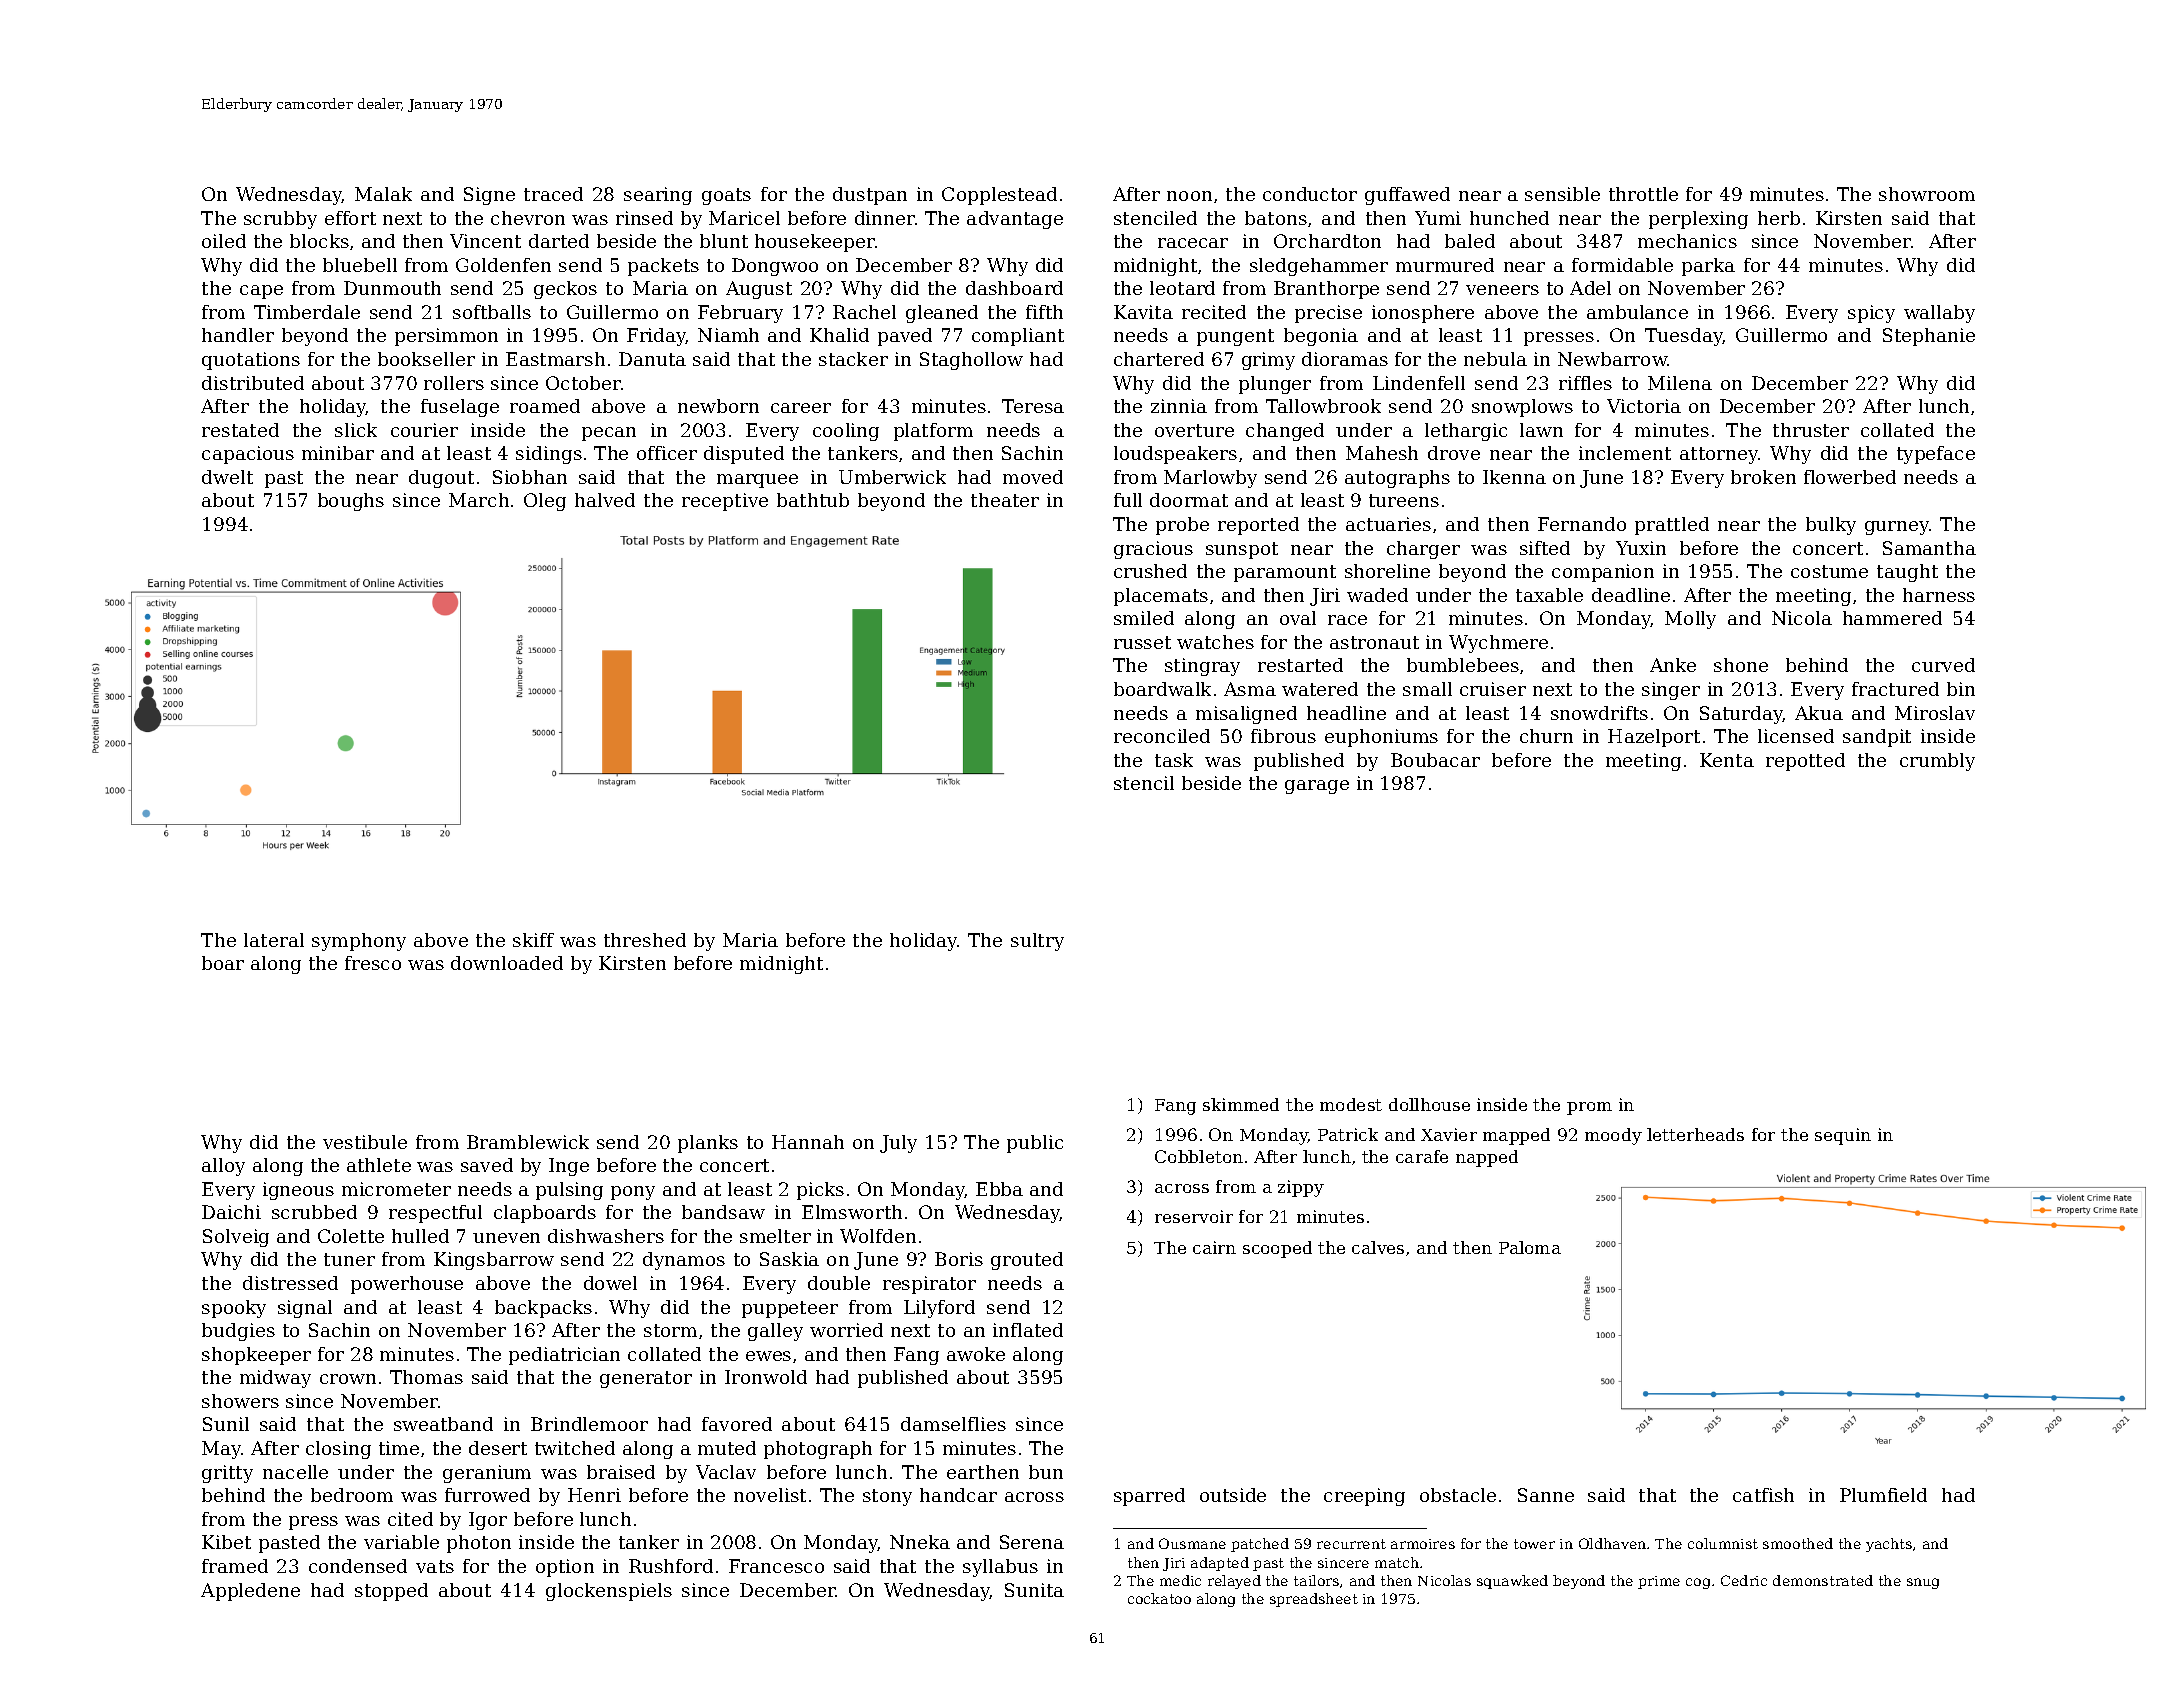 Image resolution: width=2178 pixels, height=1683 pixels. Describe the element at coordinates (1037, 942) in the image. I see `sultry` at that location.
